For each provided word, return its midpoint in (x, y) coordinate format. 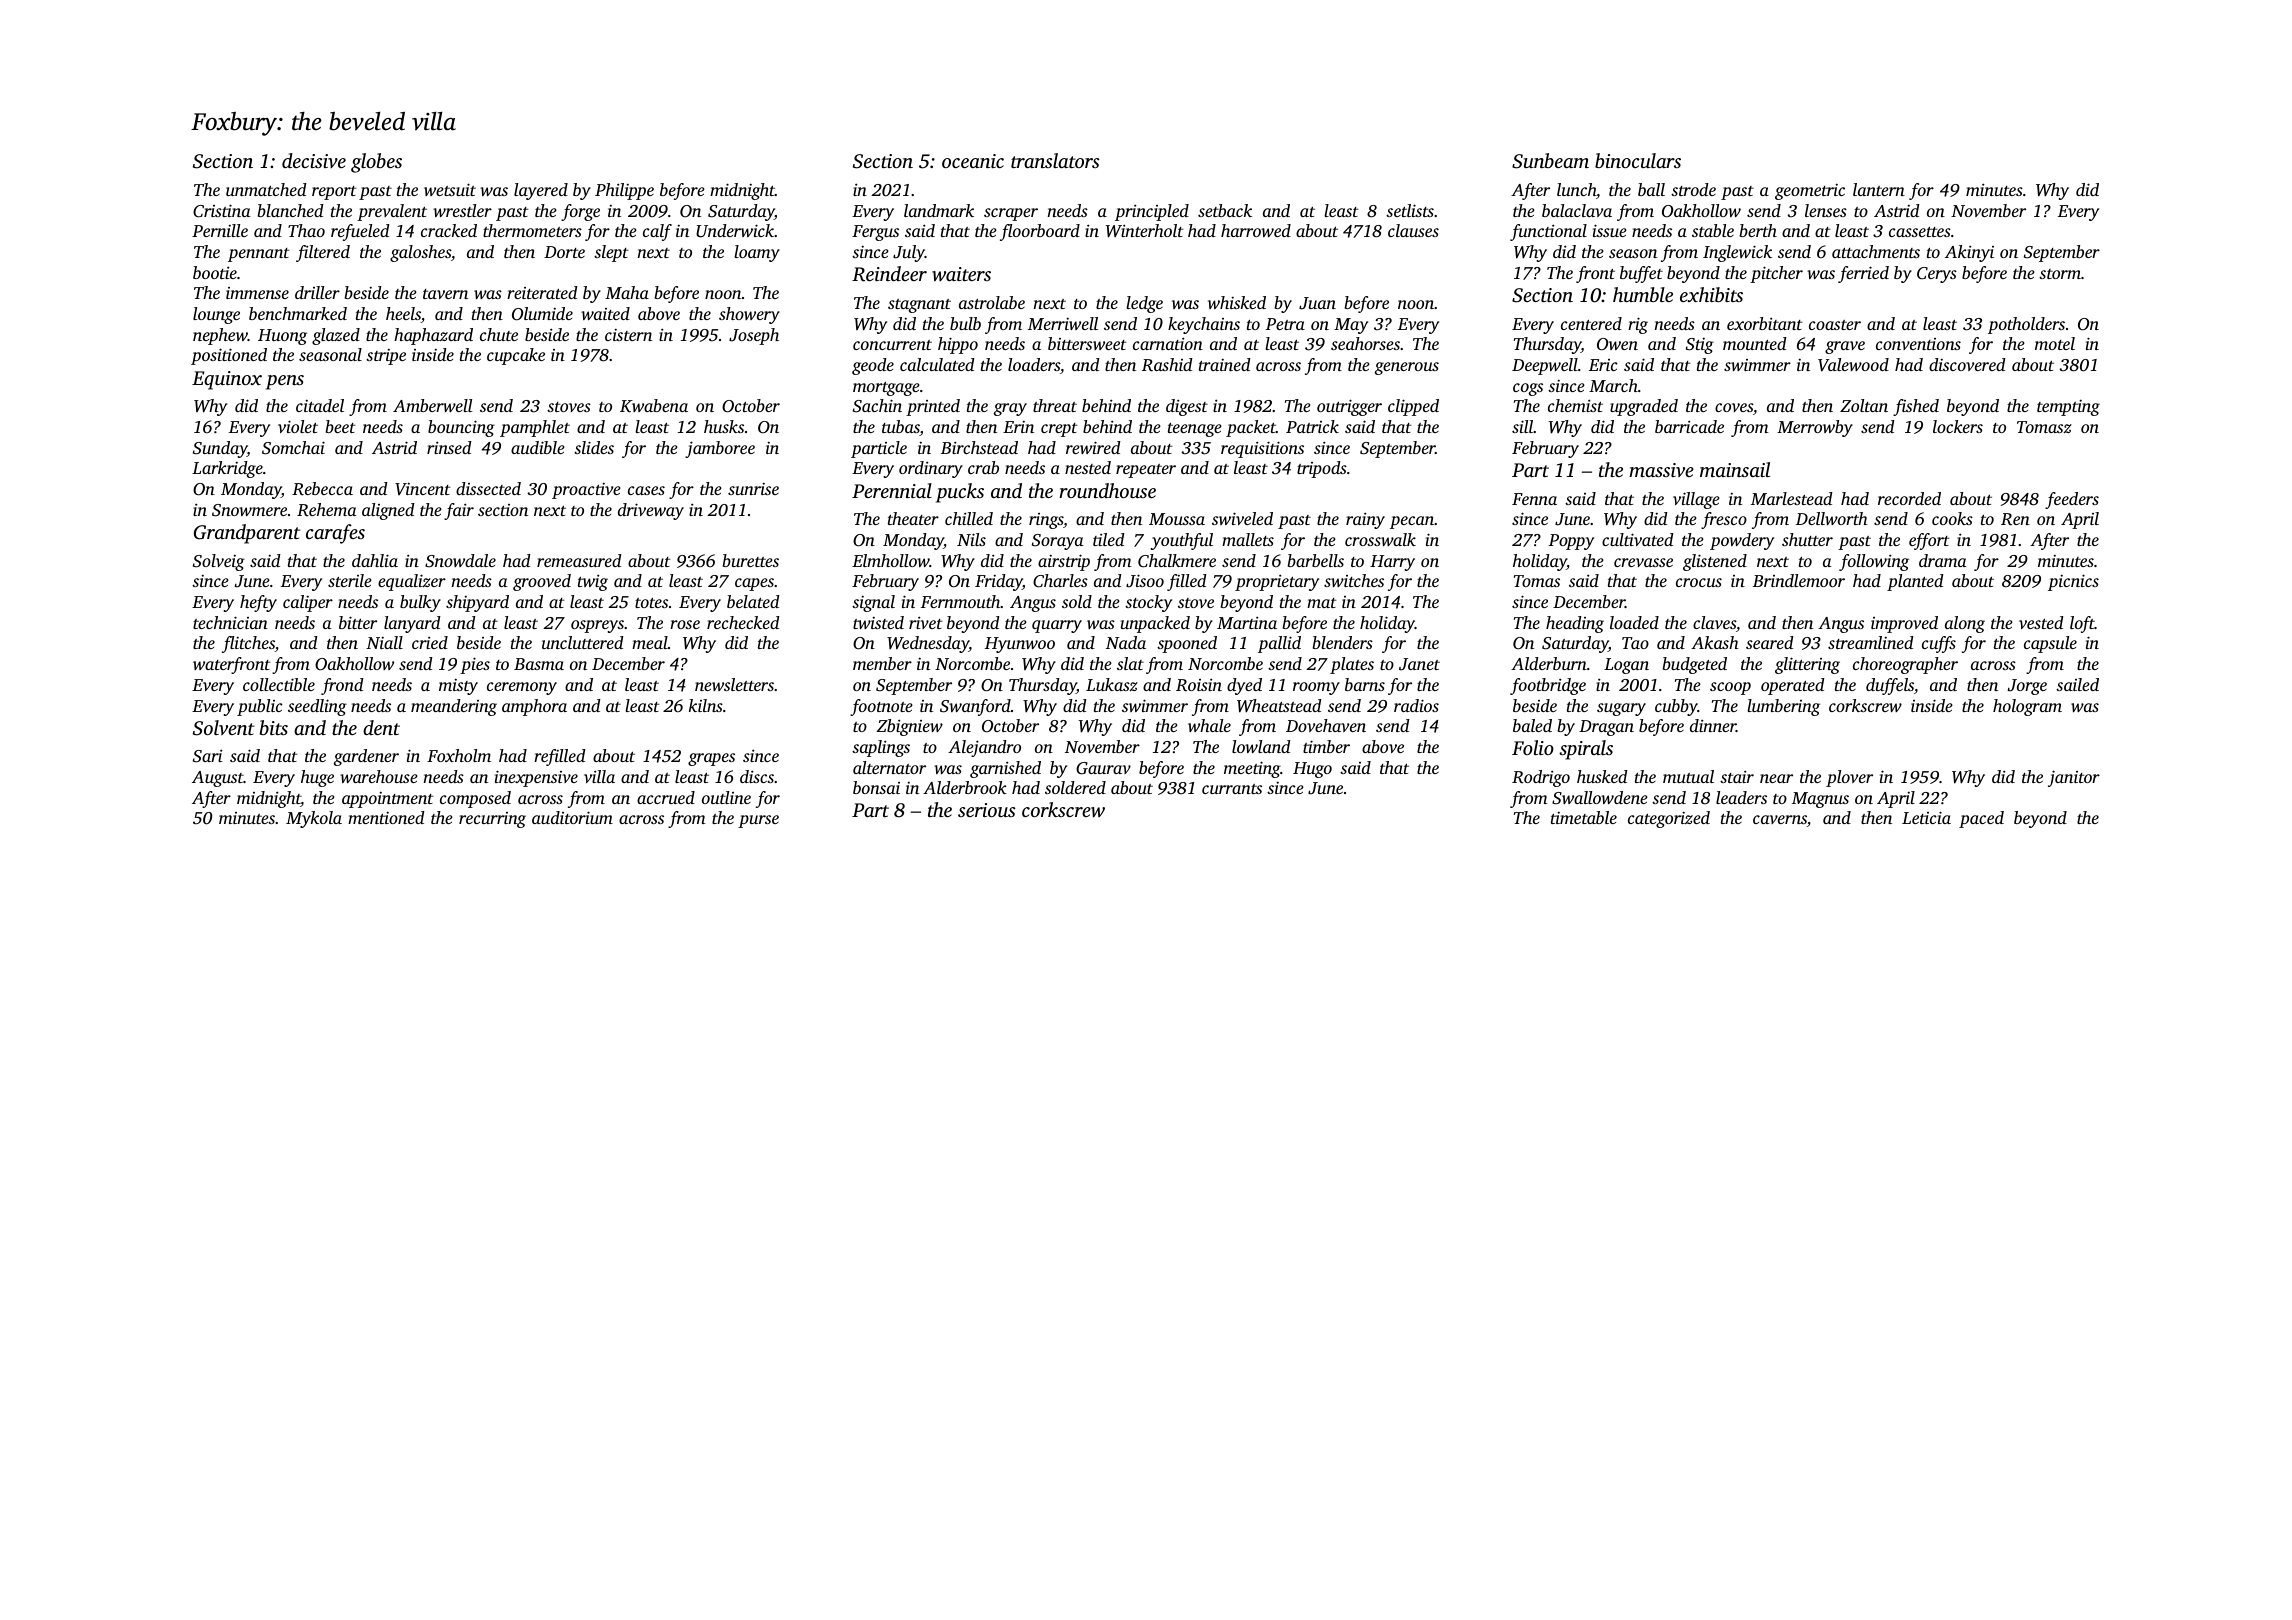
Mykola (314, 819)
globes (376, 163)
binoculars (1638, 160)
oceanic (973, 161)
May (1351, 326)
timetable (1584, 817)
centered (1591, 323)
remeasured (579, 560)
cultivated (1638, 539)
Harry (1392, 563)
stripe (386, 357)
